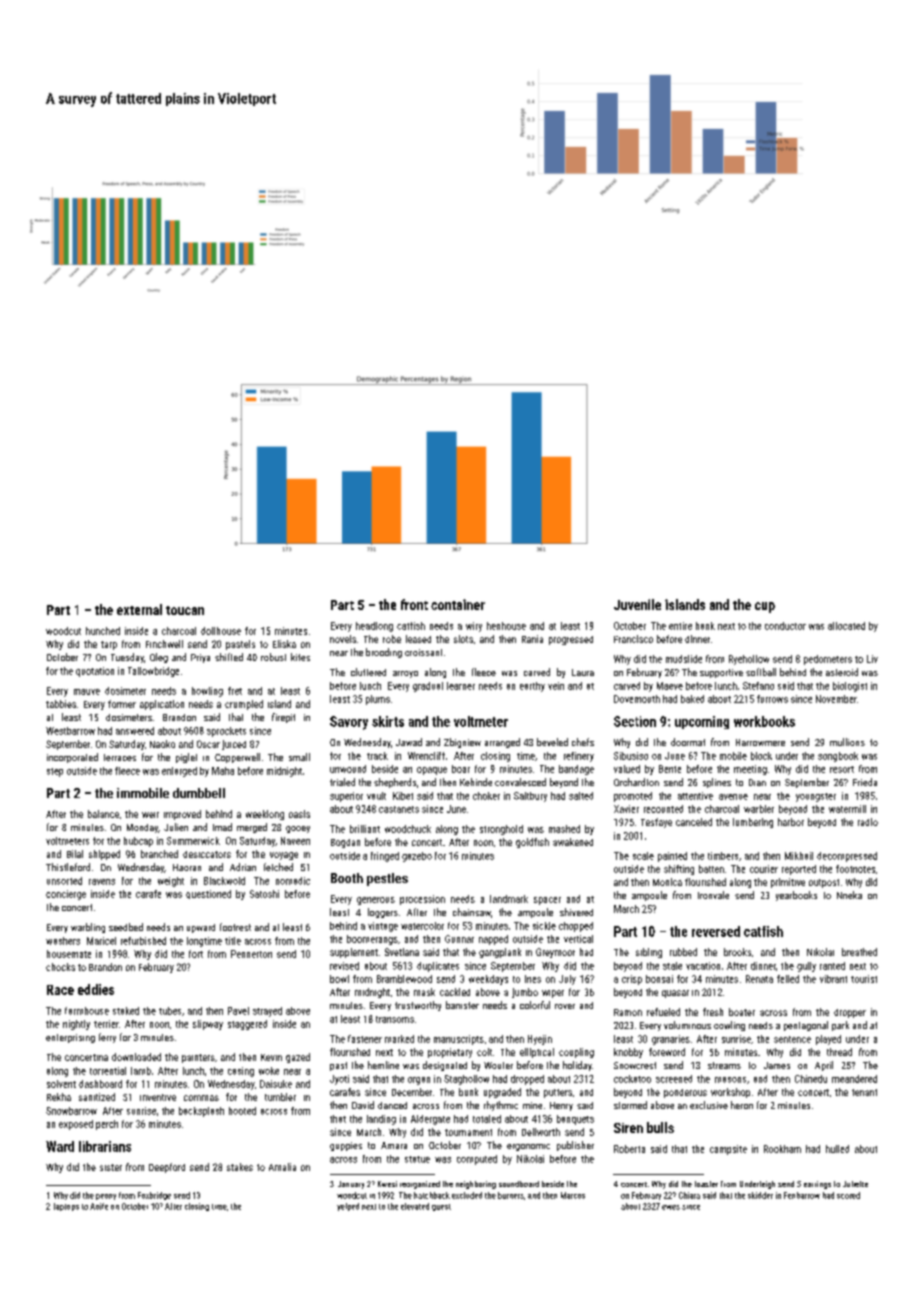  Describe the element at coordinates (705, 626) in the screenshot. I see `hank` at that location.
